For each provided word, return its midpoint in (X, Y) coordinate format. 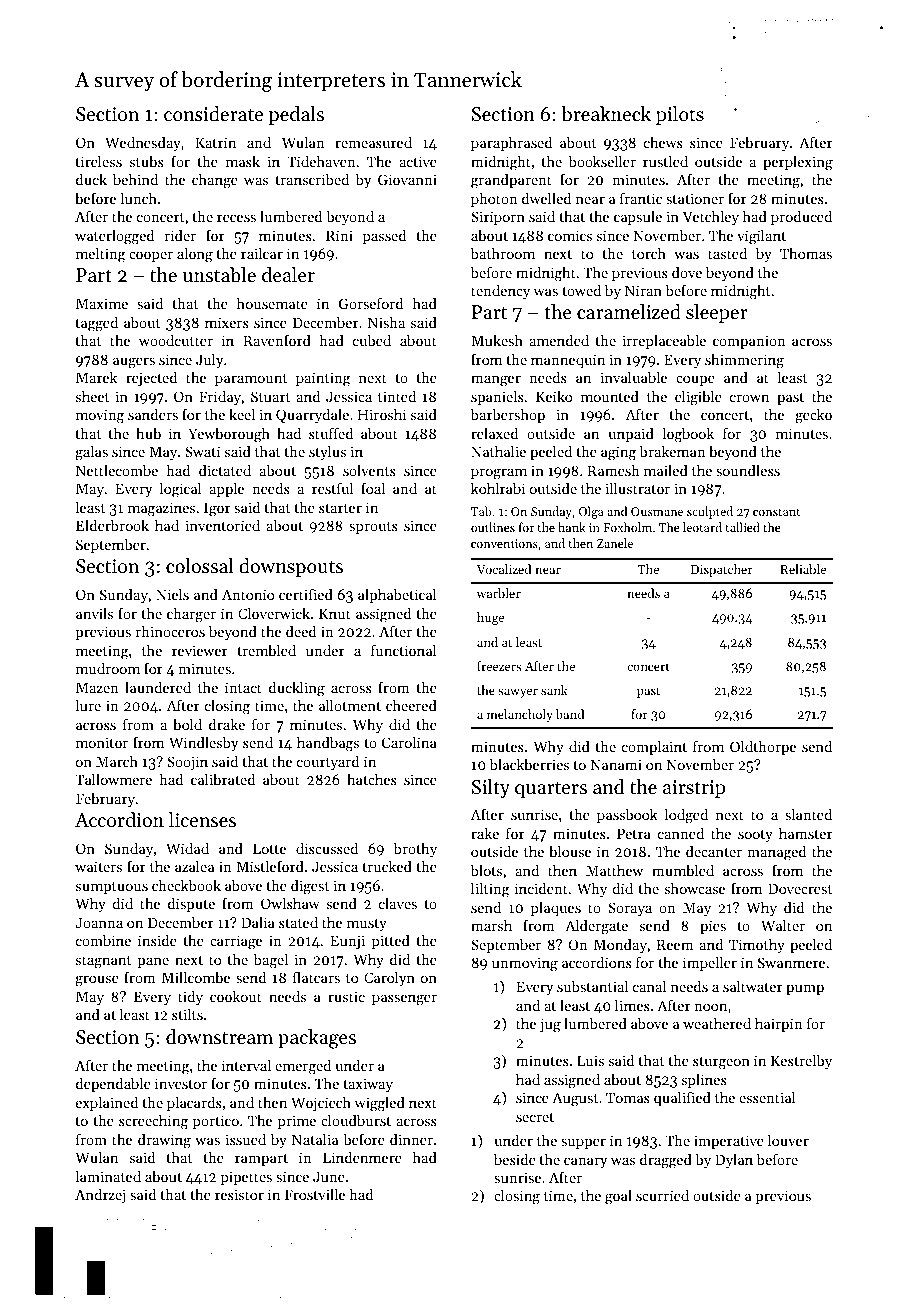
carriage (236, 942)
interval (246, 1065)
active (418, 161)
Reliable (803, 569)
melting (101, 255)
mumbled (683, 870)
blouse (570, 851)
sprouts (373, 528)
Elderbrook (112, 525)
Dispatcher (721, 570)
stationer (695, 198)
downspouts (291, 567)
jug (550, 1025)
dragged (666, 1161)
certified (306, 594)
